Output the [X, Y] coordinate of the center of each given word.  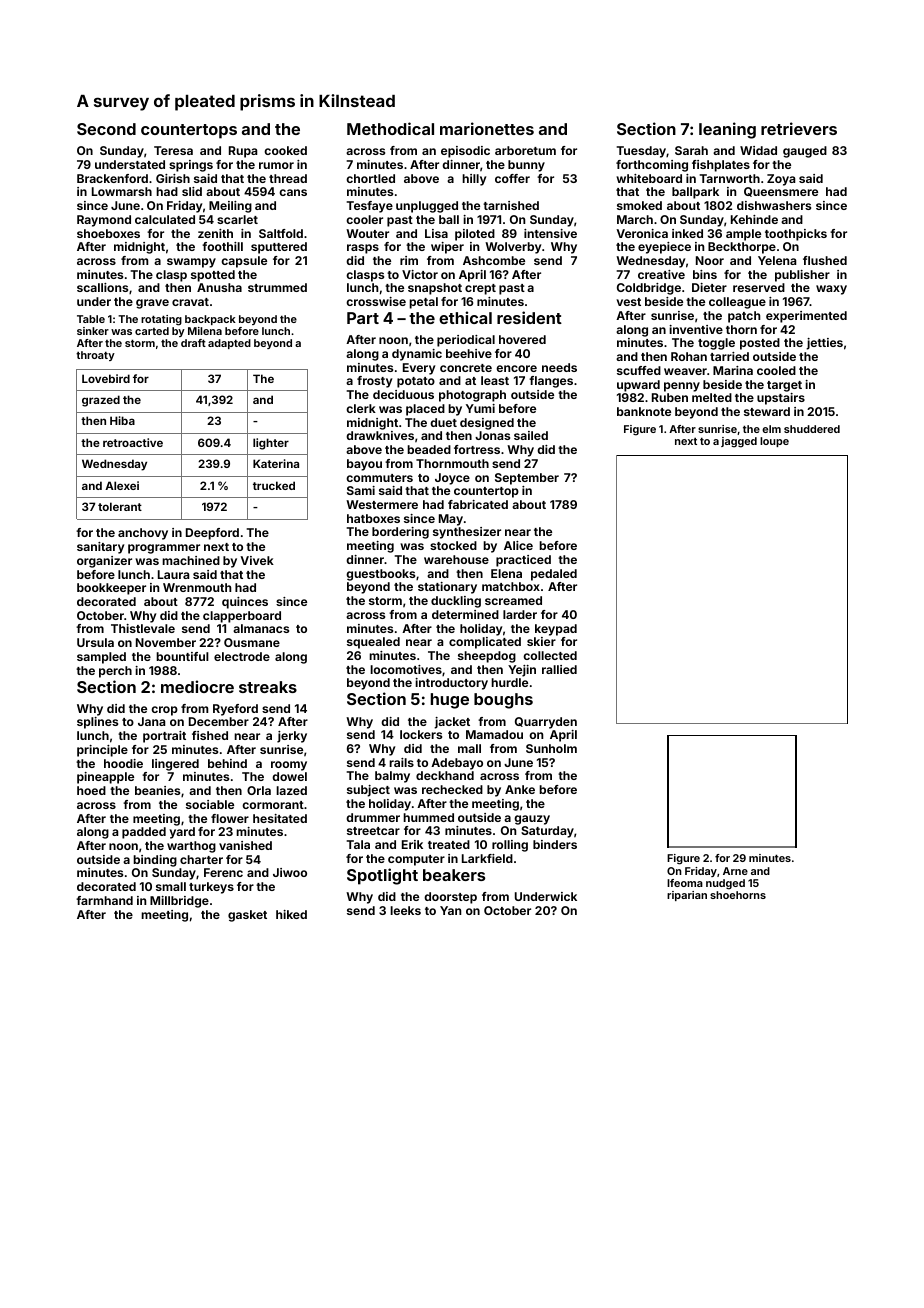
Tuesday [641, 152]
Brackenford [112, 178]
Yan [450, 910]
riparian [687, 896]
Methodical [390, 128]
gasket [247, 916]
